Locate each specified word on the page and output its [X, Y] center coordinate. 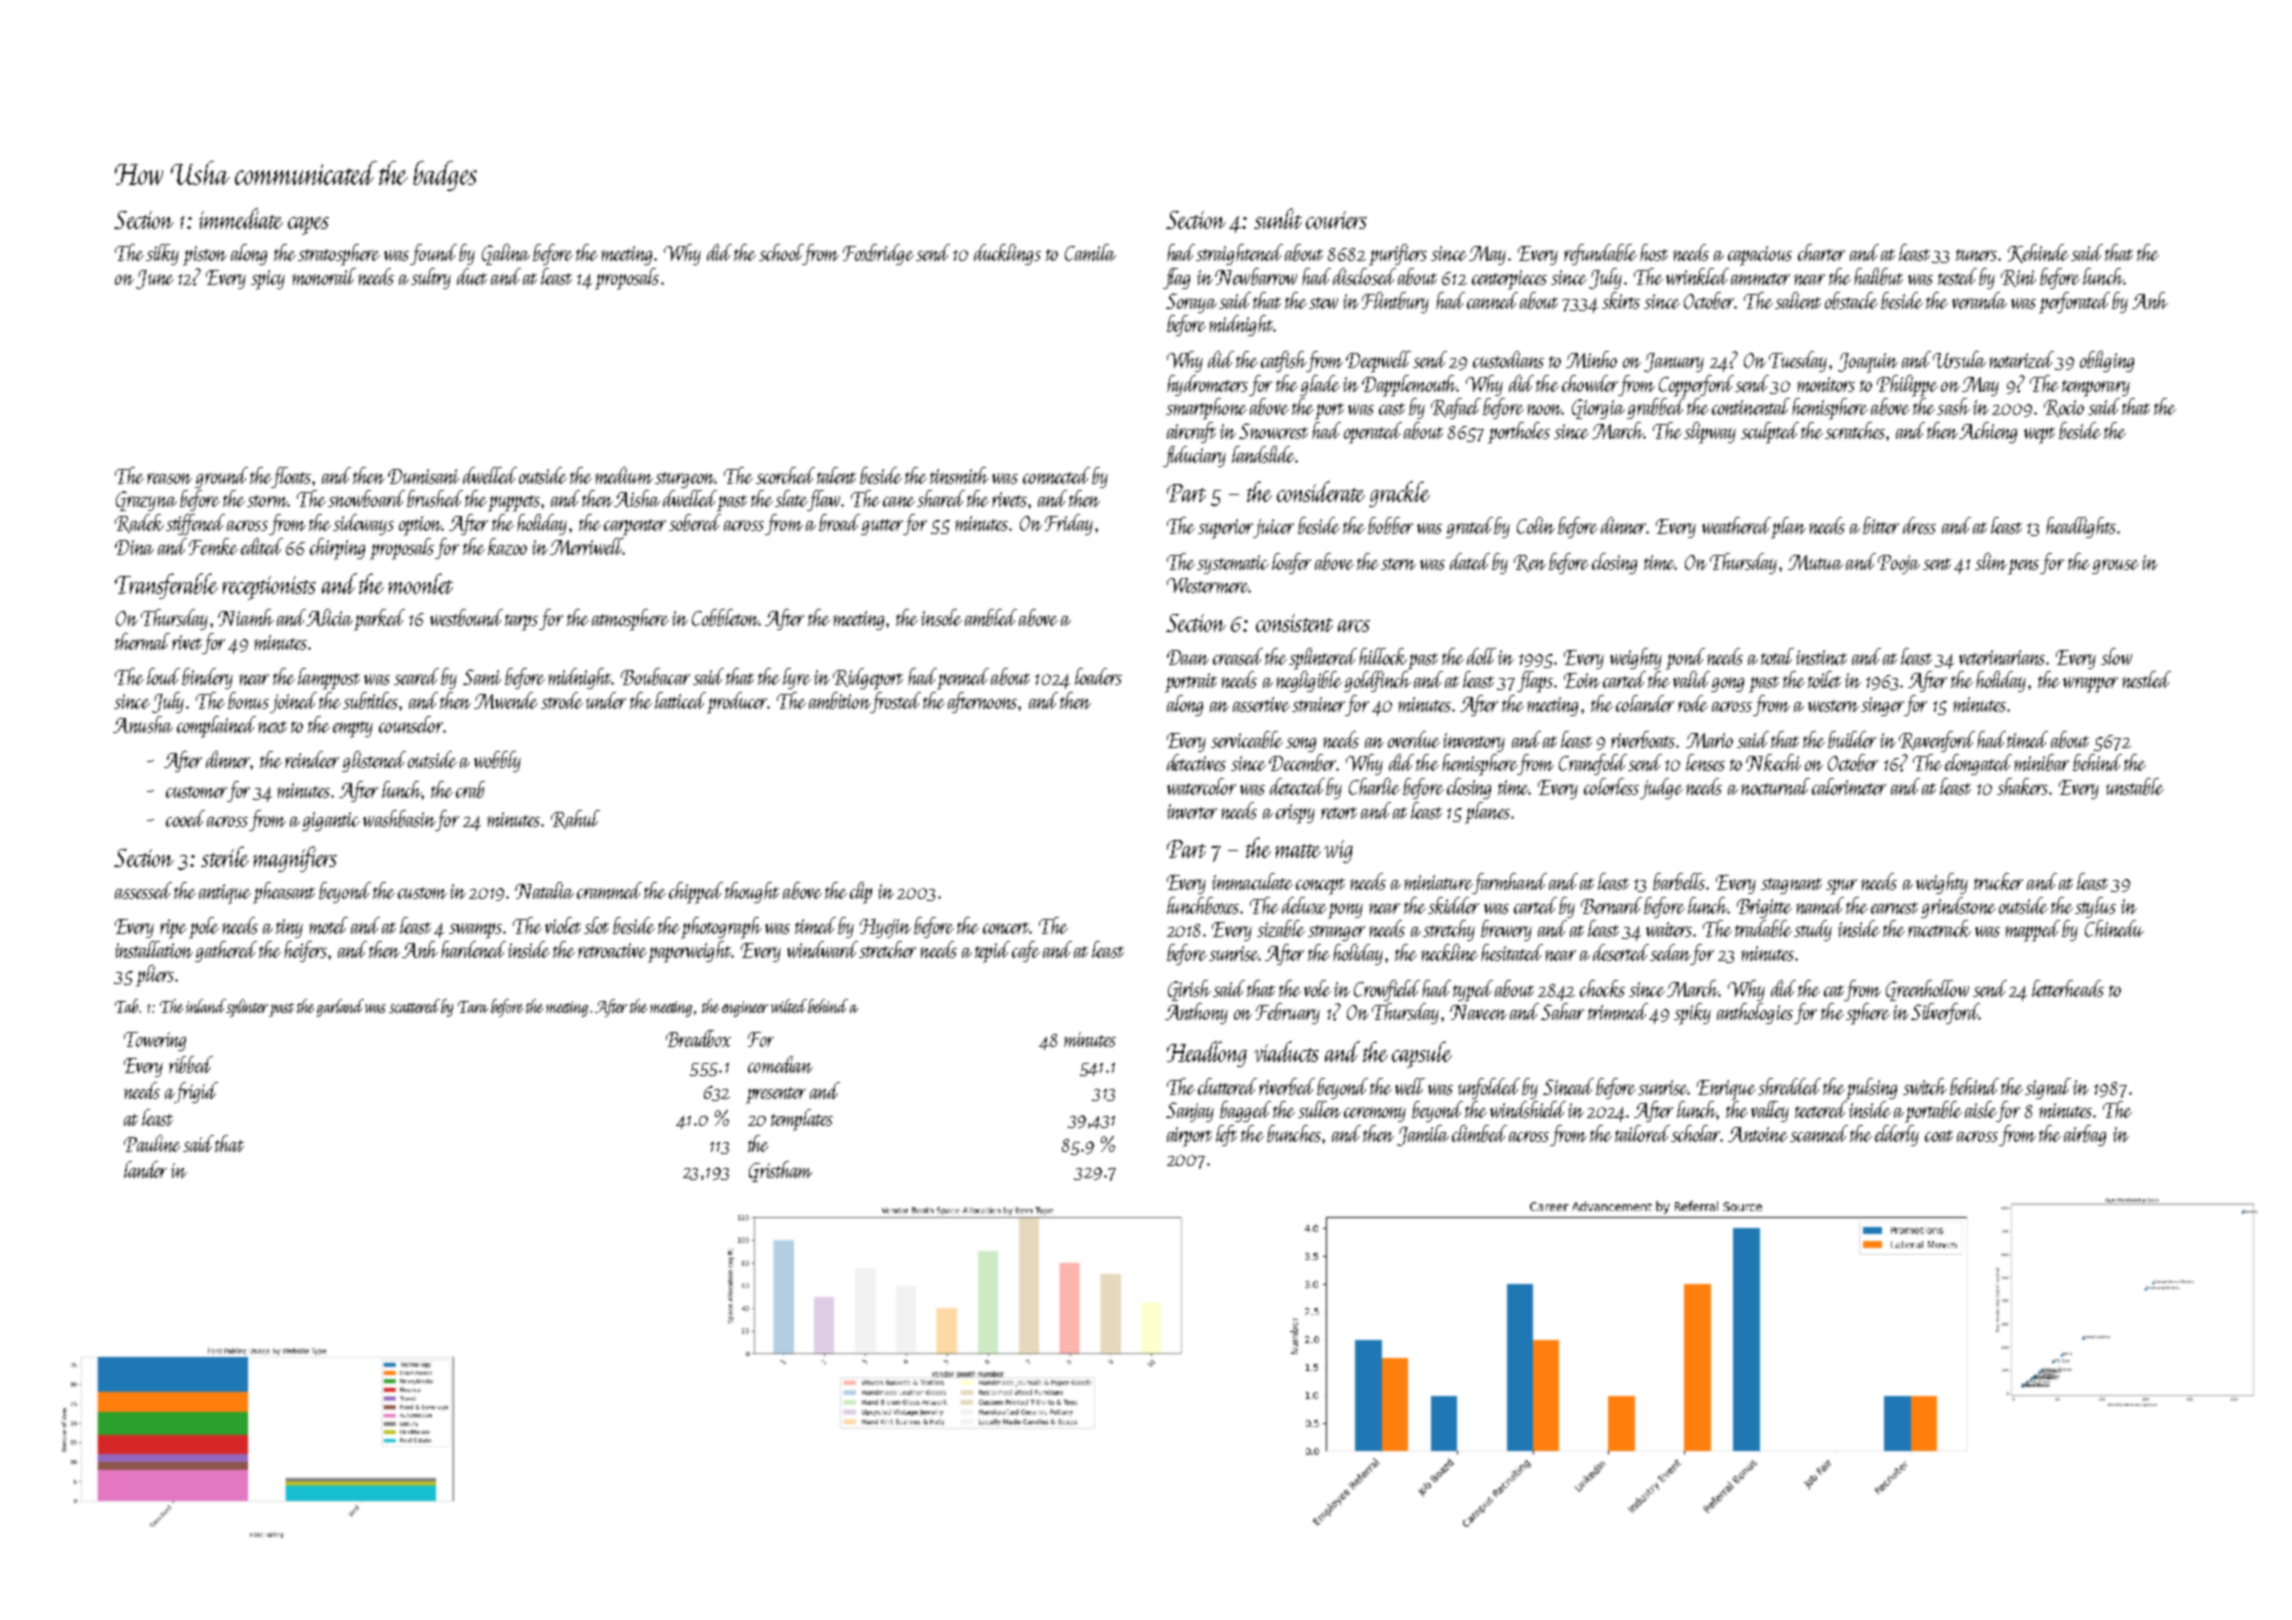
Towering [155, 1041]
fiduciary [1194, 456]
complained [216, 727]
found [433, 254]
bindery [207, 678]
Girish [1189, 990]
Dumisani [423, 476]
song [1301, 744]
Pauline [152, 1143]
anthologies [1755, 1013]
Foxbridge [878, 254]
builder [1852, 739]
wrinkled [1697, 276]
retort [1339, 813]
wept [2039, 435]
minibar [2041, 762]
